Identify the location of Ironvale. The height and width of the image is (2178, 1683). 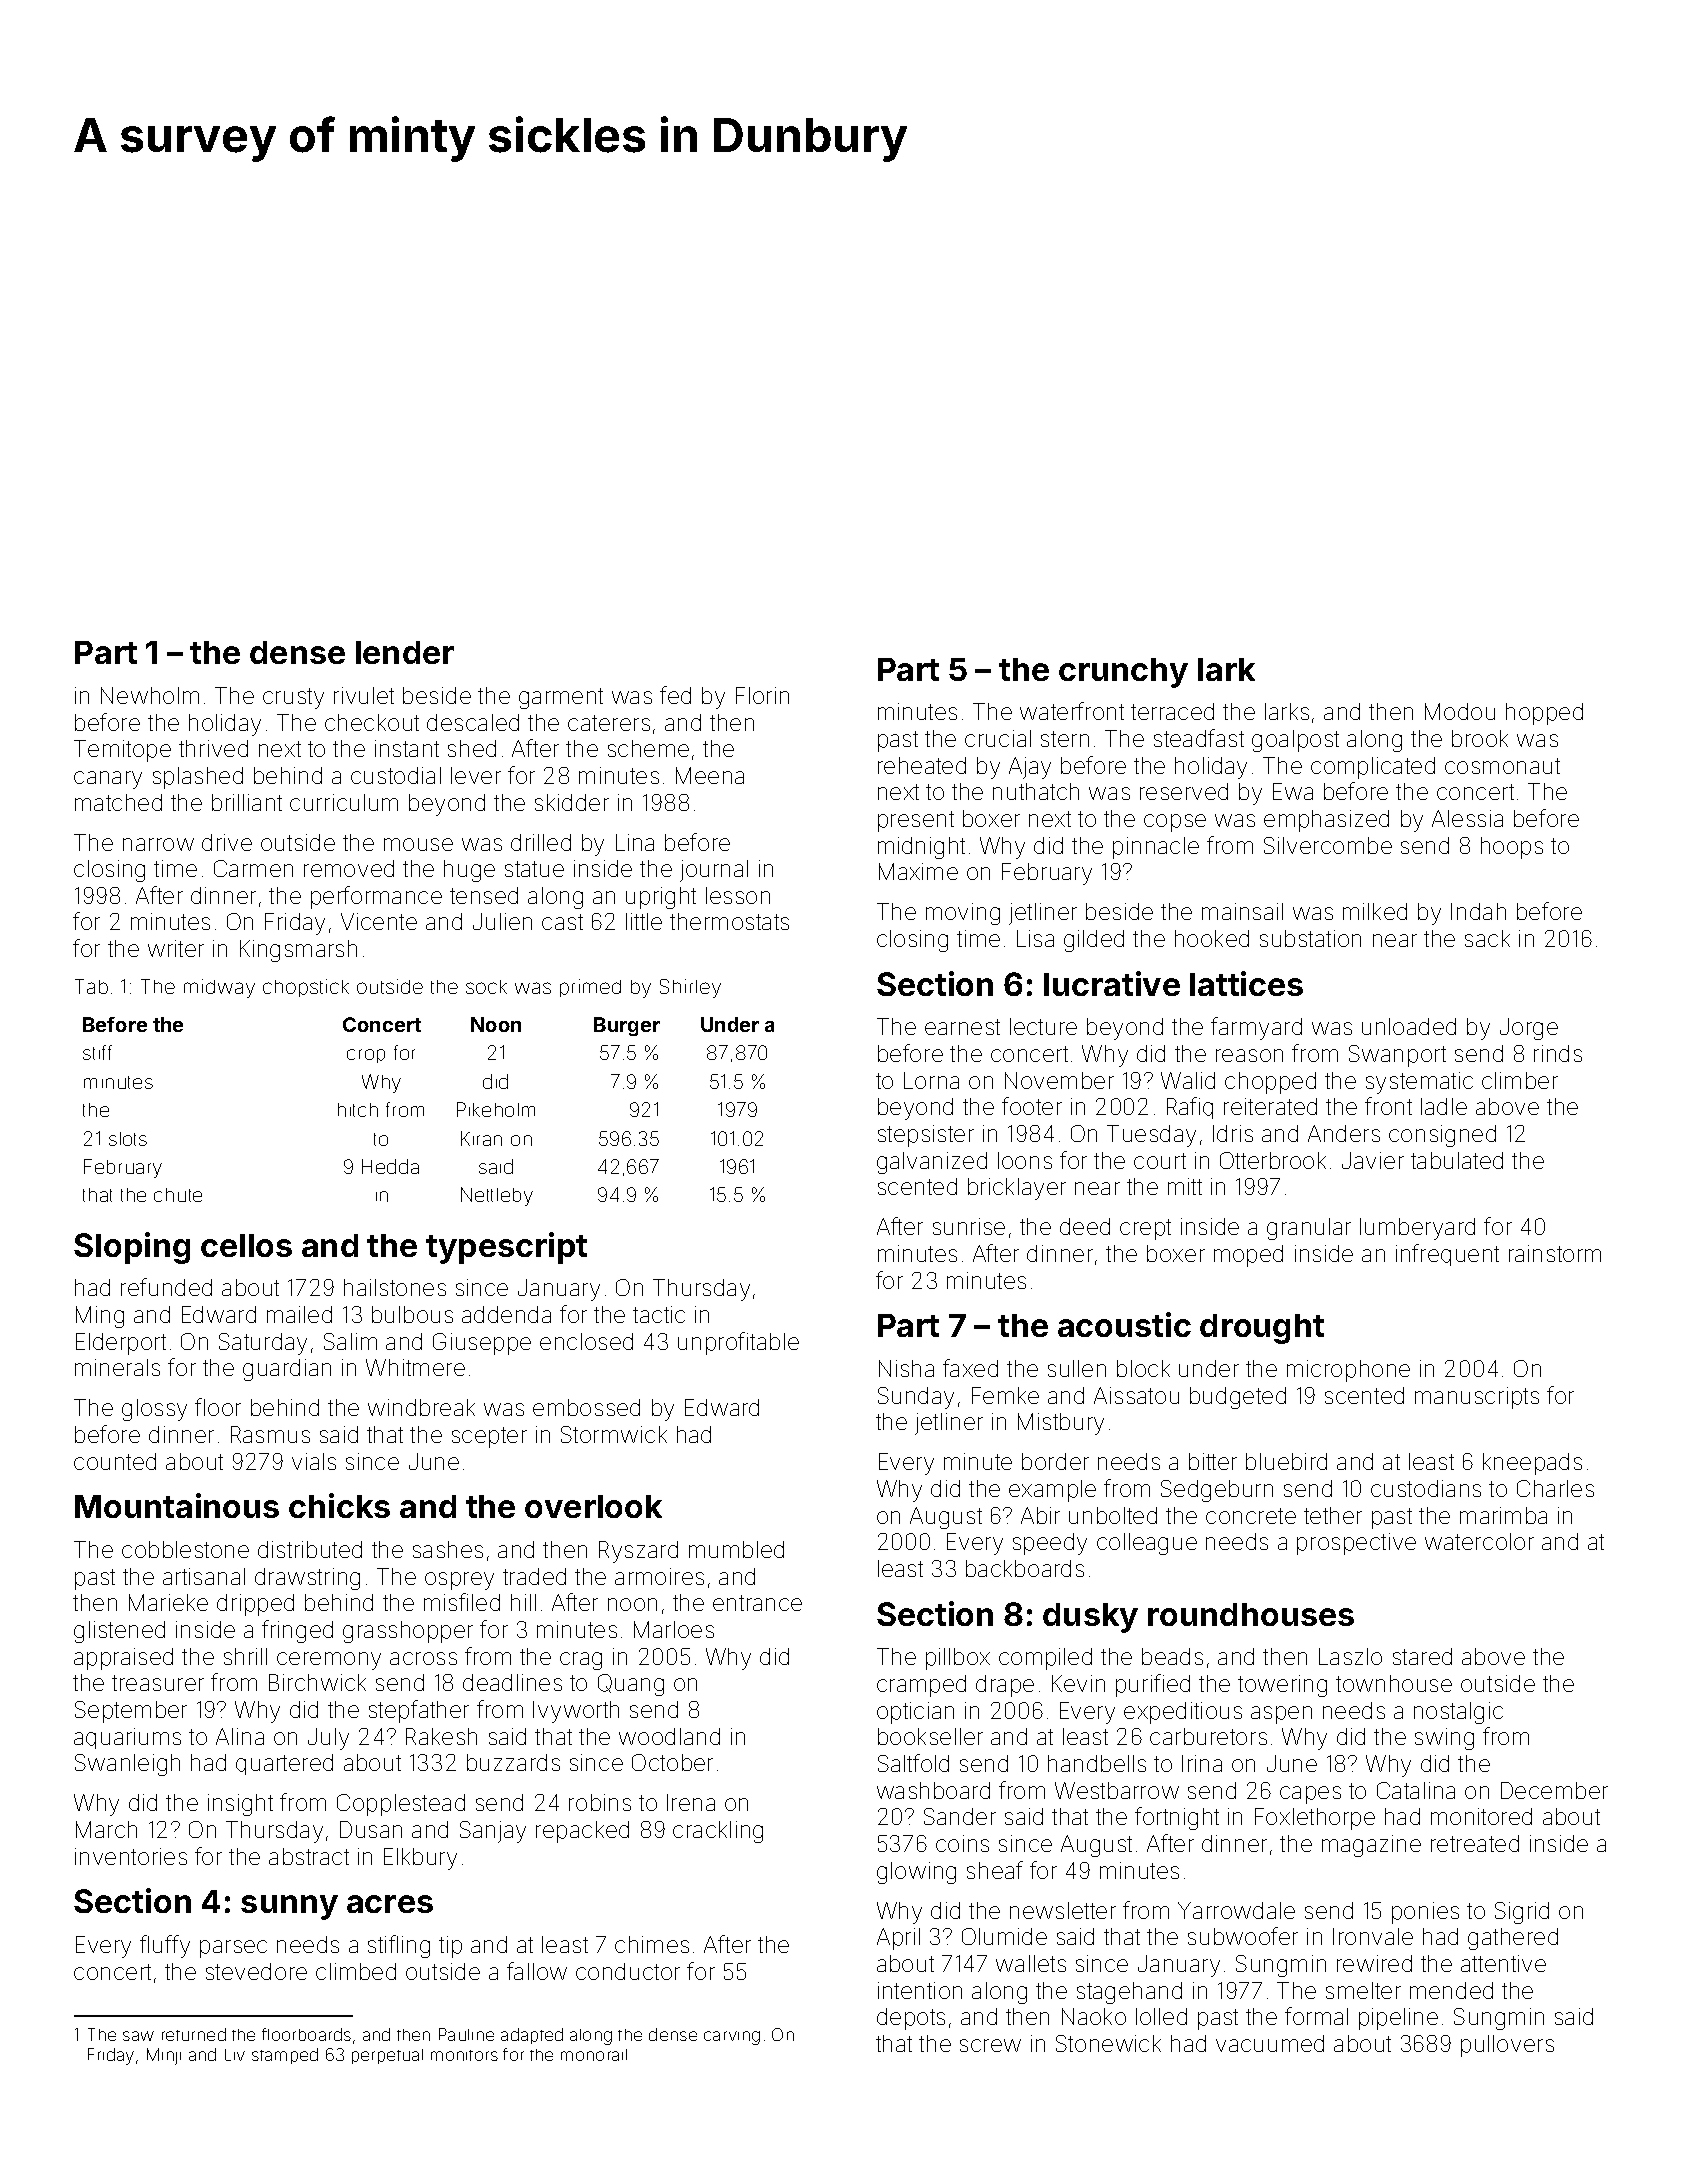
(1373, 1936).
